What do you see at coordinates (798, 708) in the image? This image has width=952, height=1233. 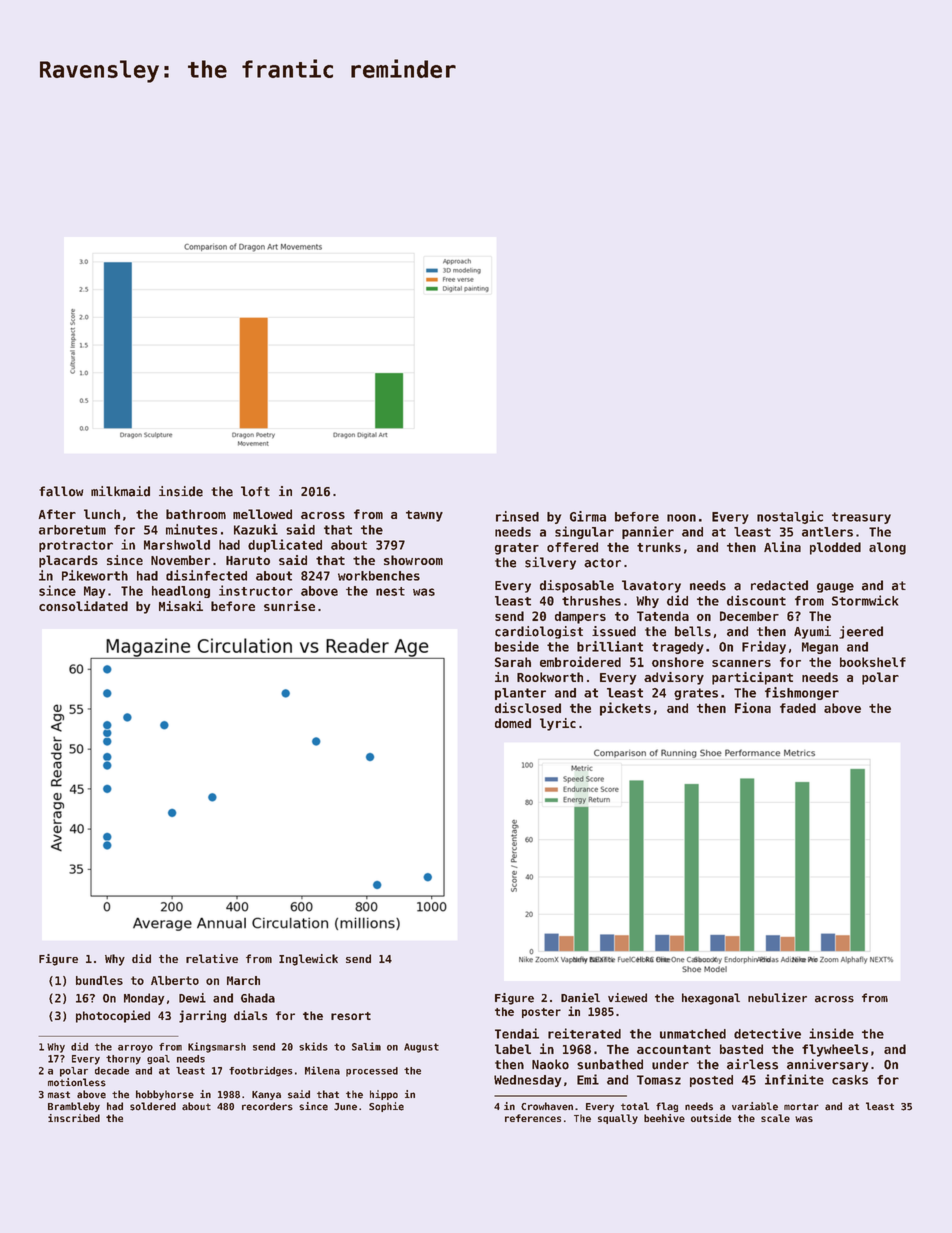 I see `faded` at bounding box center [798, 708].
